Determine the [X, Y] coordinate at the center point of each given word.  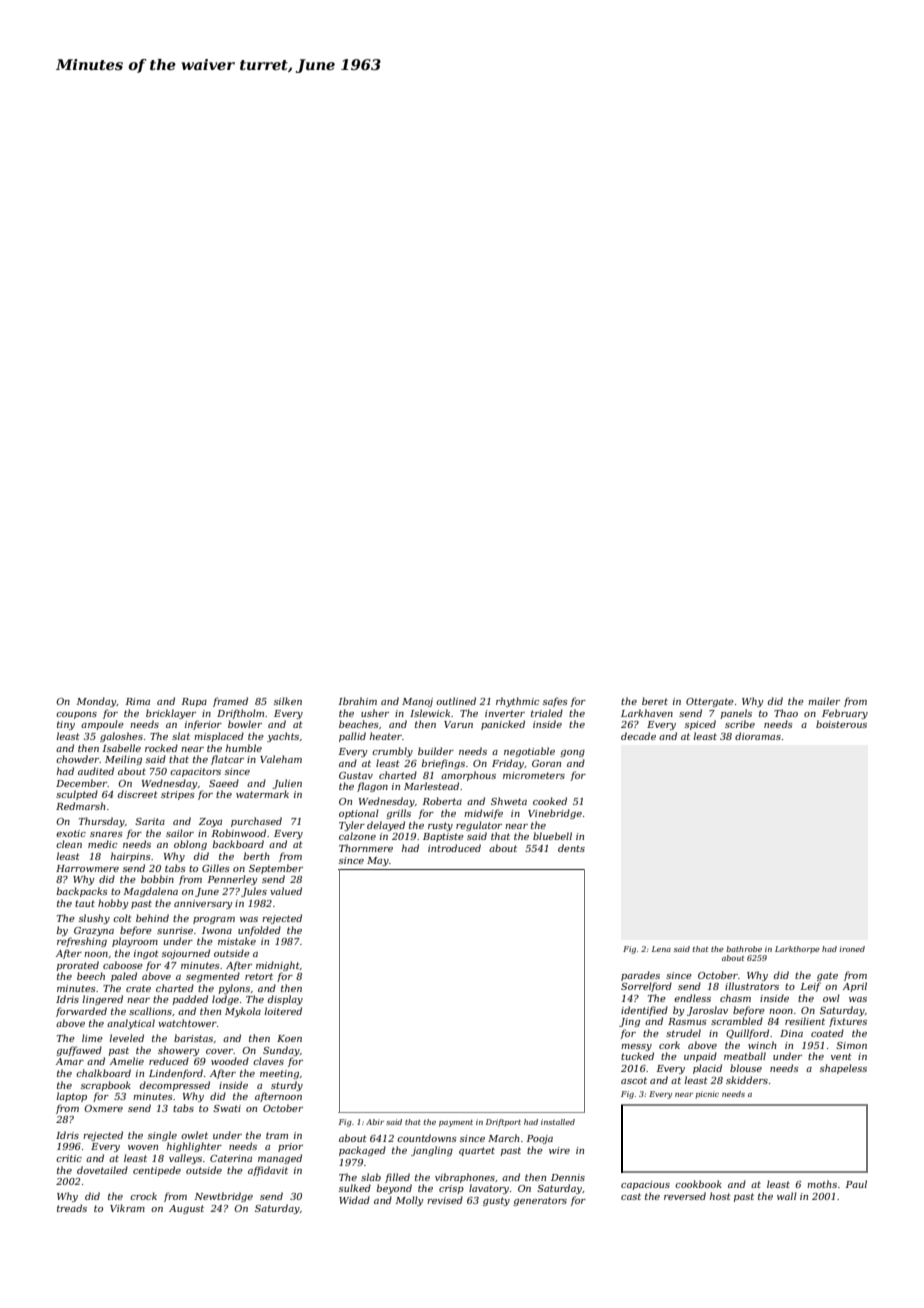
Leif [811, 987]
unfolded [259, 931]
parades [640, 976]
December [82, 783]
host [720, 1196]
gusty [496, 1201]
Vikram [127, 1208]
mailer [824, 701]
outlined [456, 701]
